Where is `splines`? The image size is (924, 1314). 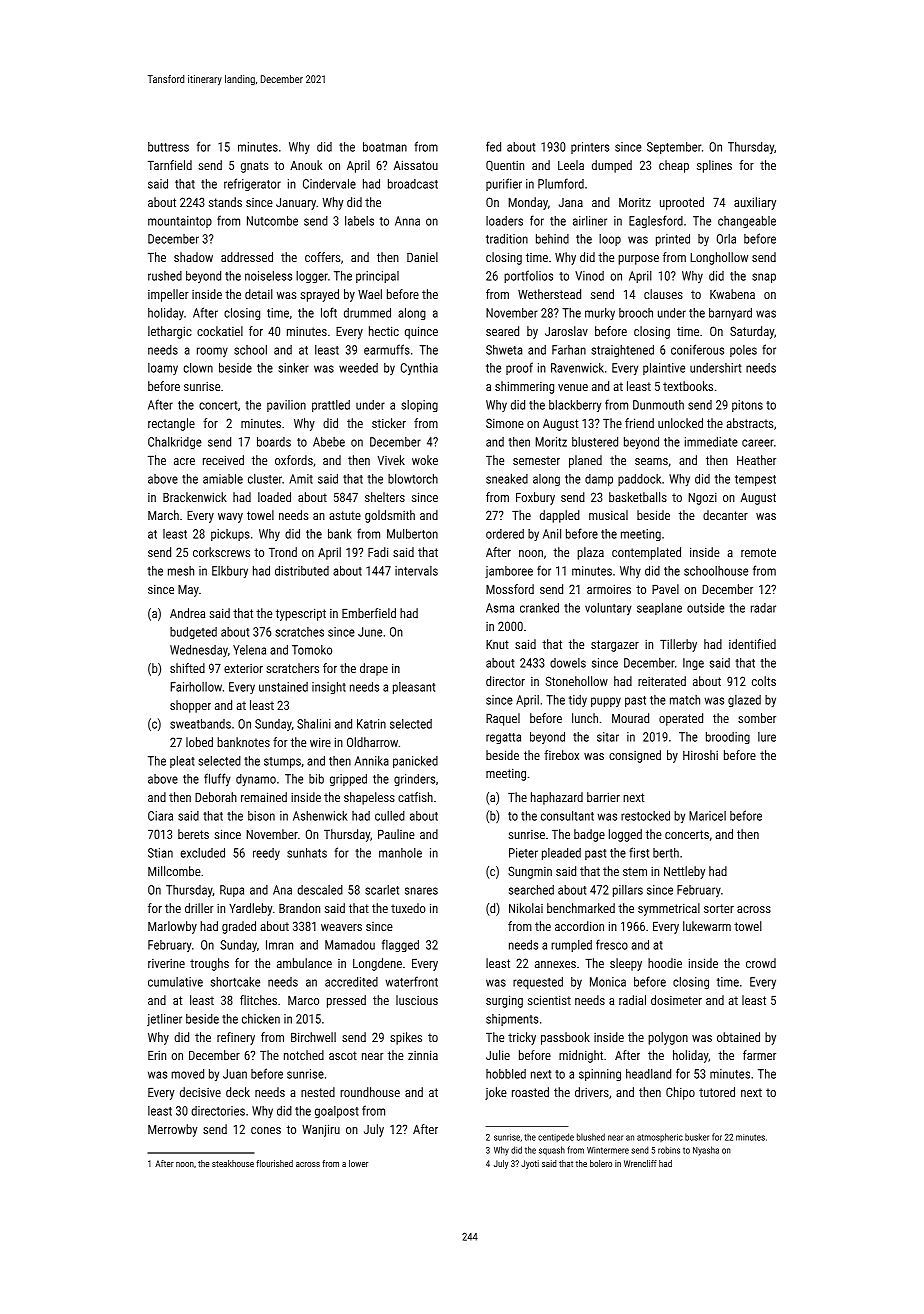
splines is located at coordinates (714, 166).
